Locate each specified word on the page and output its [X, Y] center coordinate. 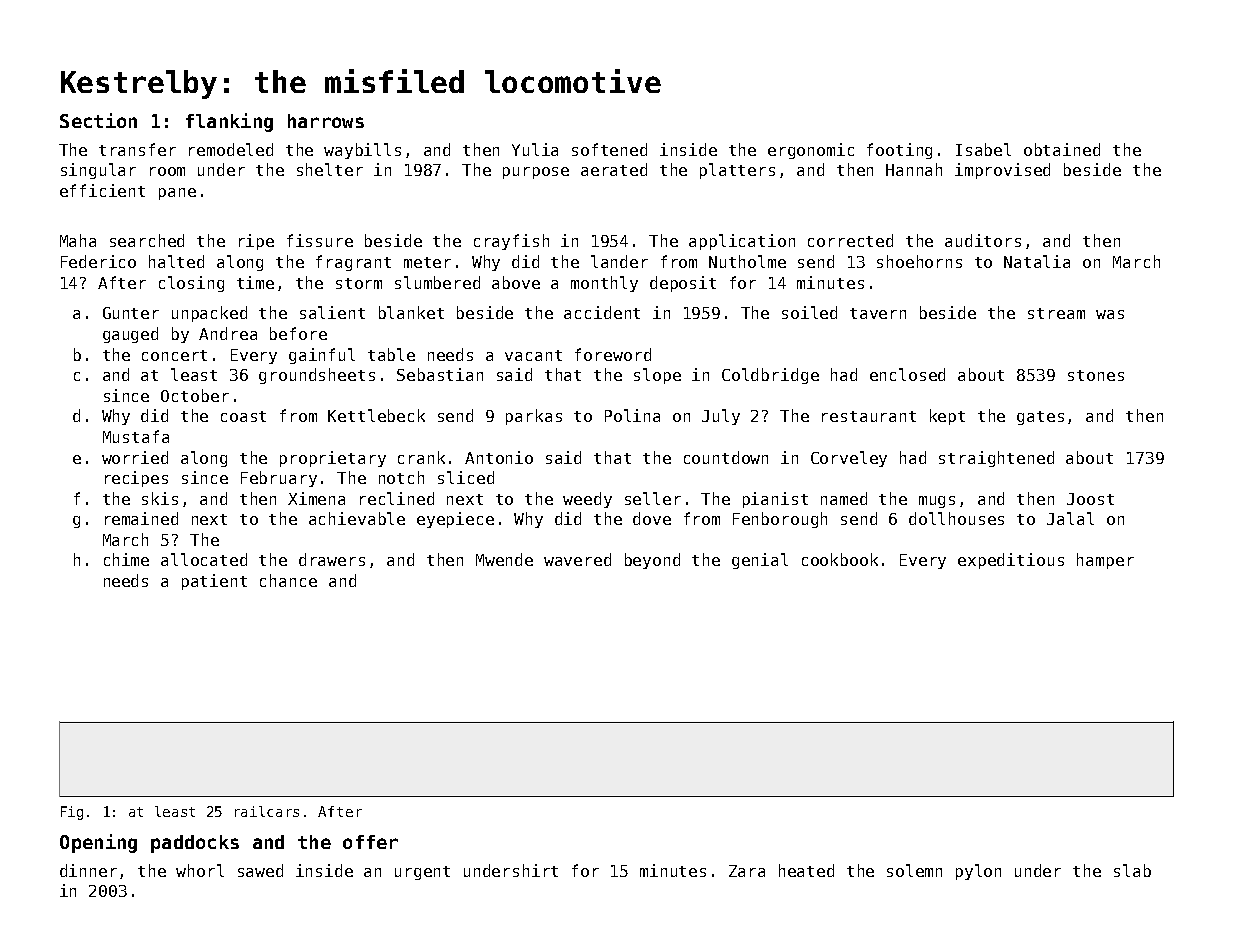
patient [214, 582]
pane [177, 194]
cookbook [840, 559]
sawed [260, 870]
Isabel [983, 149]
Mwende [504, 559]
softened [609, 149]
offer [370, 842]
